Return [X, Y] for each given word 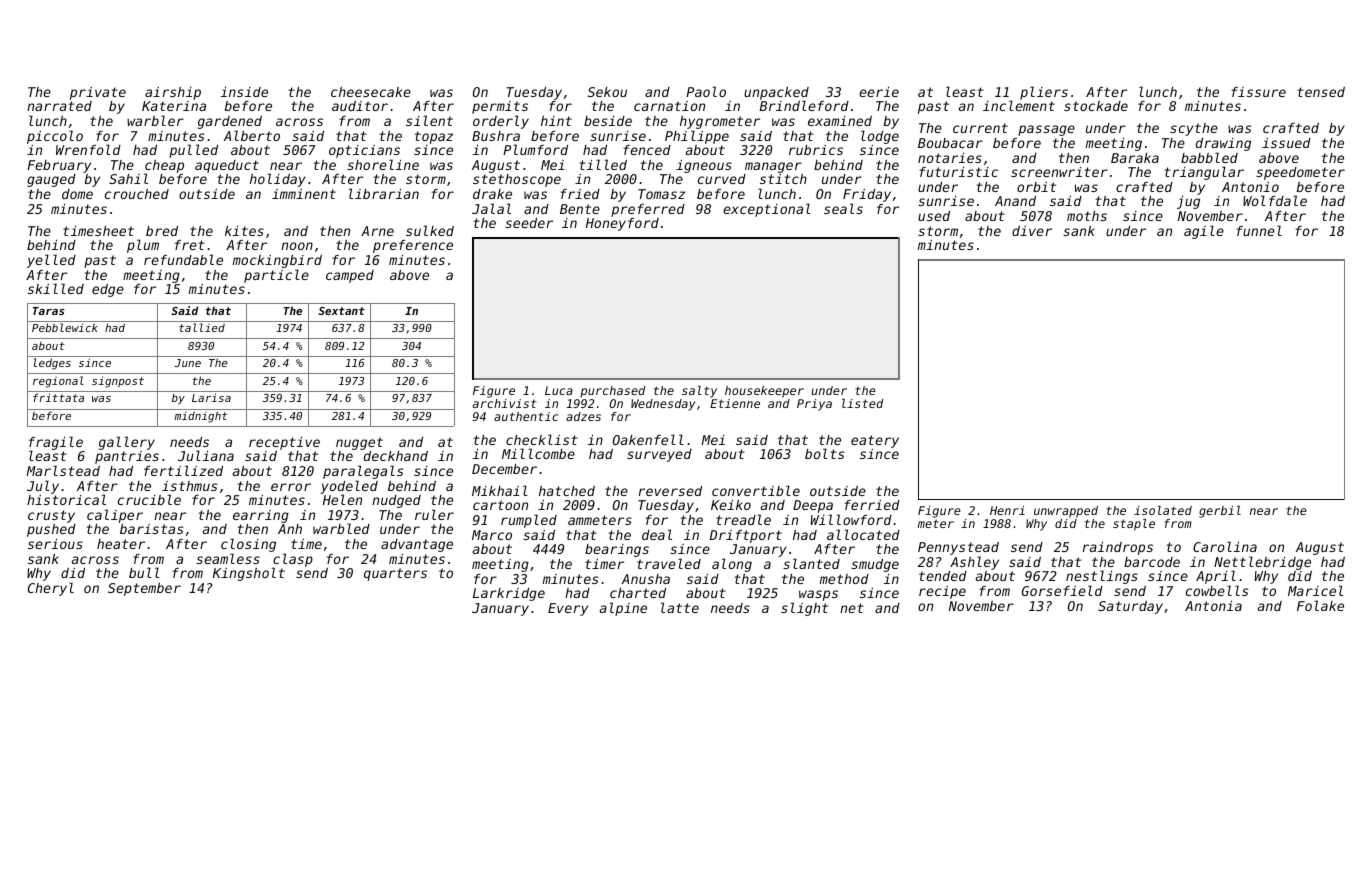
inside [244, 92]
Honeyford [622, 224]
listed [862, 403]
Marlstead [63, 470]
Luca [559, 390]
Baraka [1135, 158]
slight [804, 609]
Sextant [341, 311]
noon [297, 246]
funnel [1259, 230]
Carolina [1225, 546]
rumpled [529, 521]
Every [568, 609]
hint [556, 121]
